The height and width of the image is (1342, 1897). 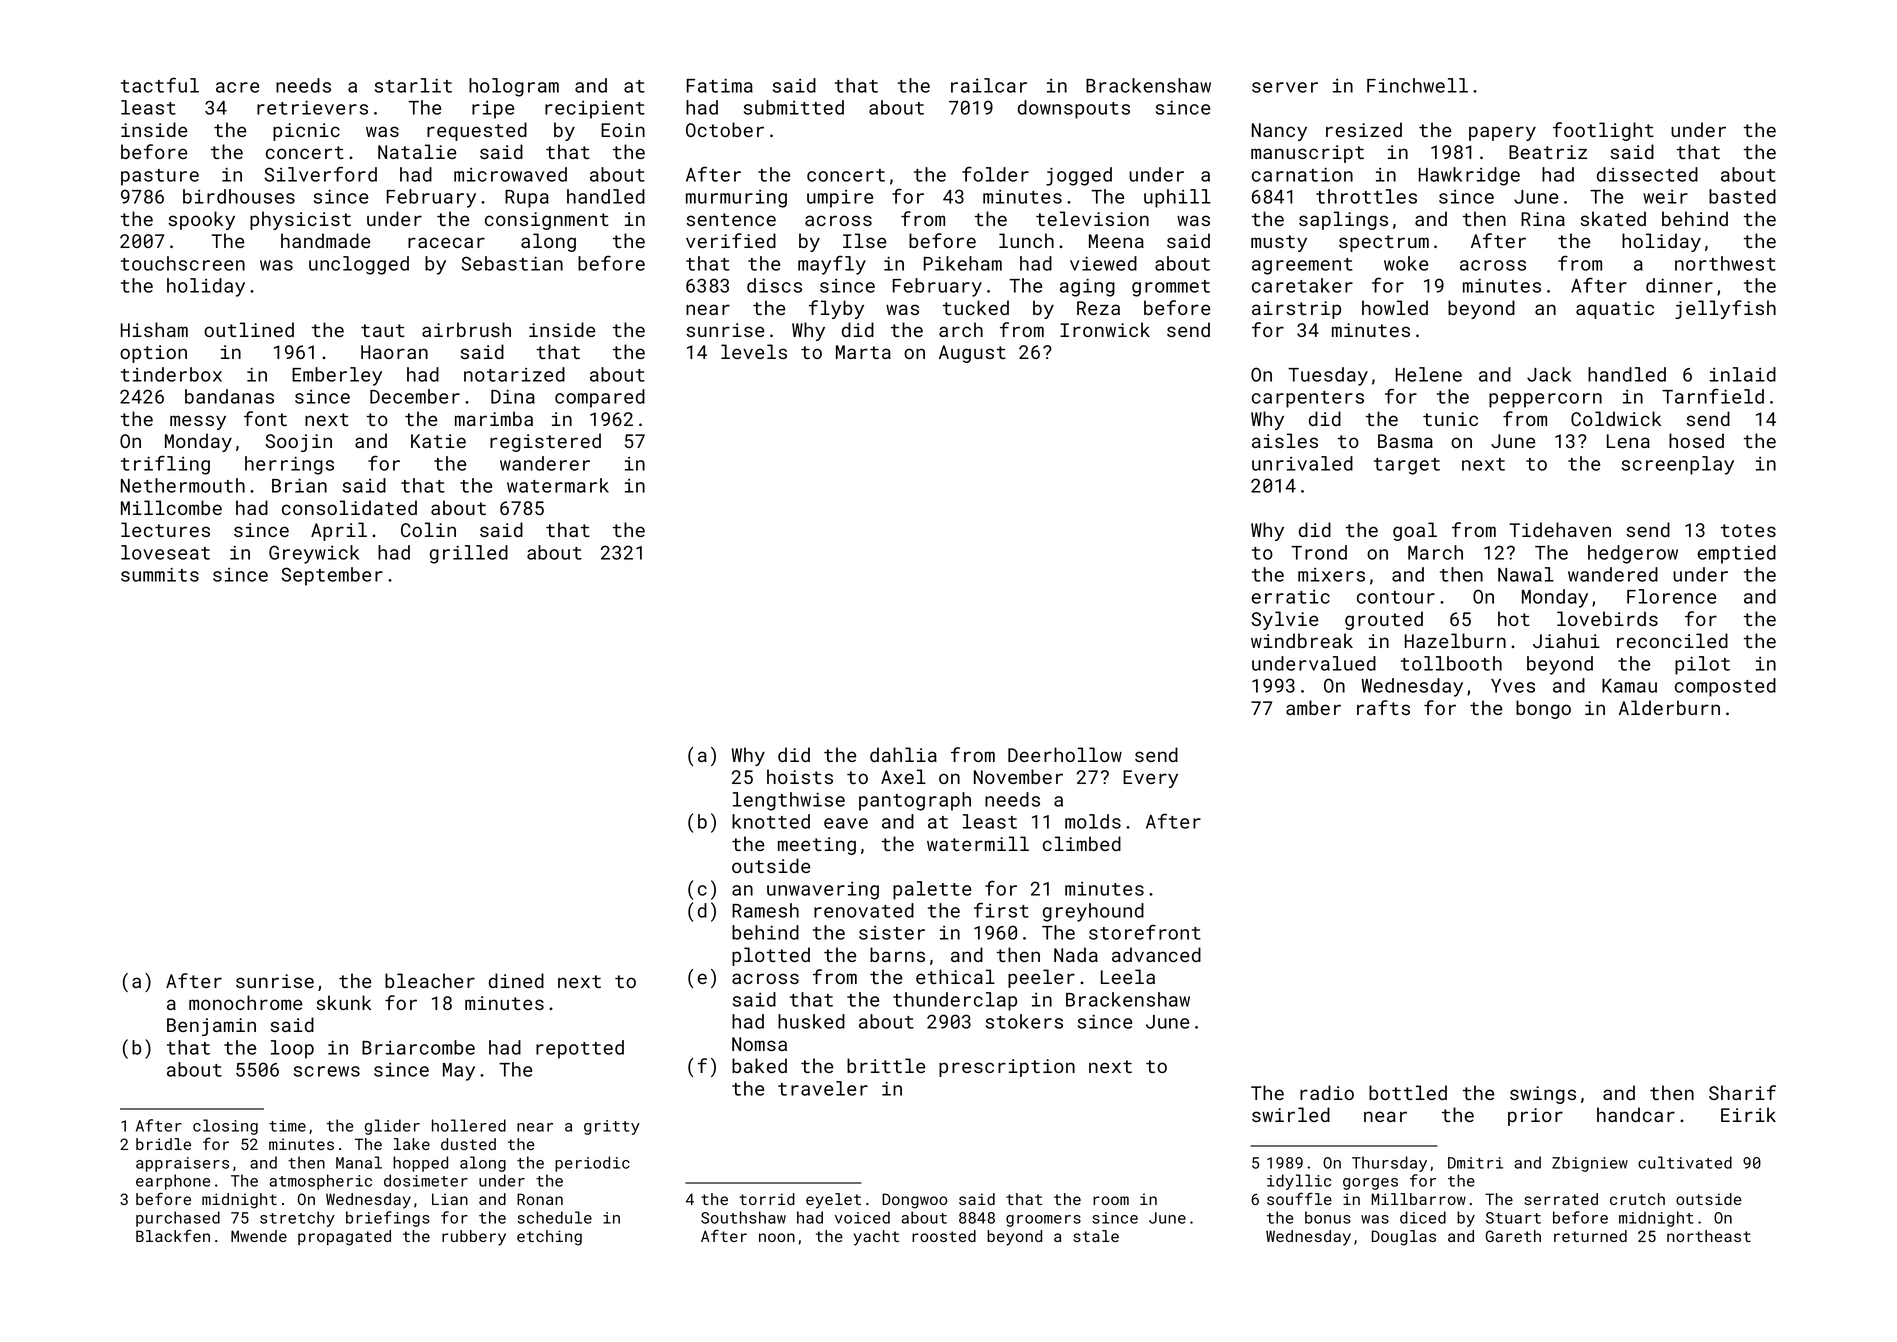 I want to click on Mwende, so click(x=259, y=1236).
